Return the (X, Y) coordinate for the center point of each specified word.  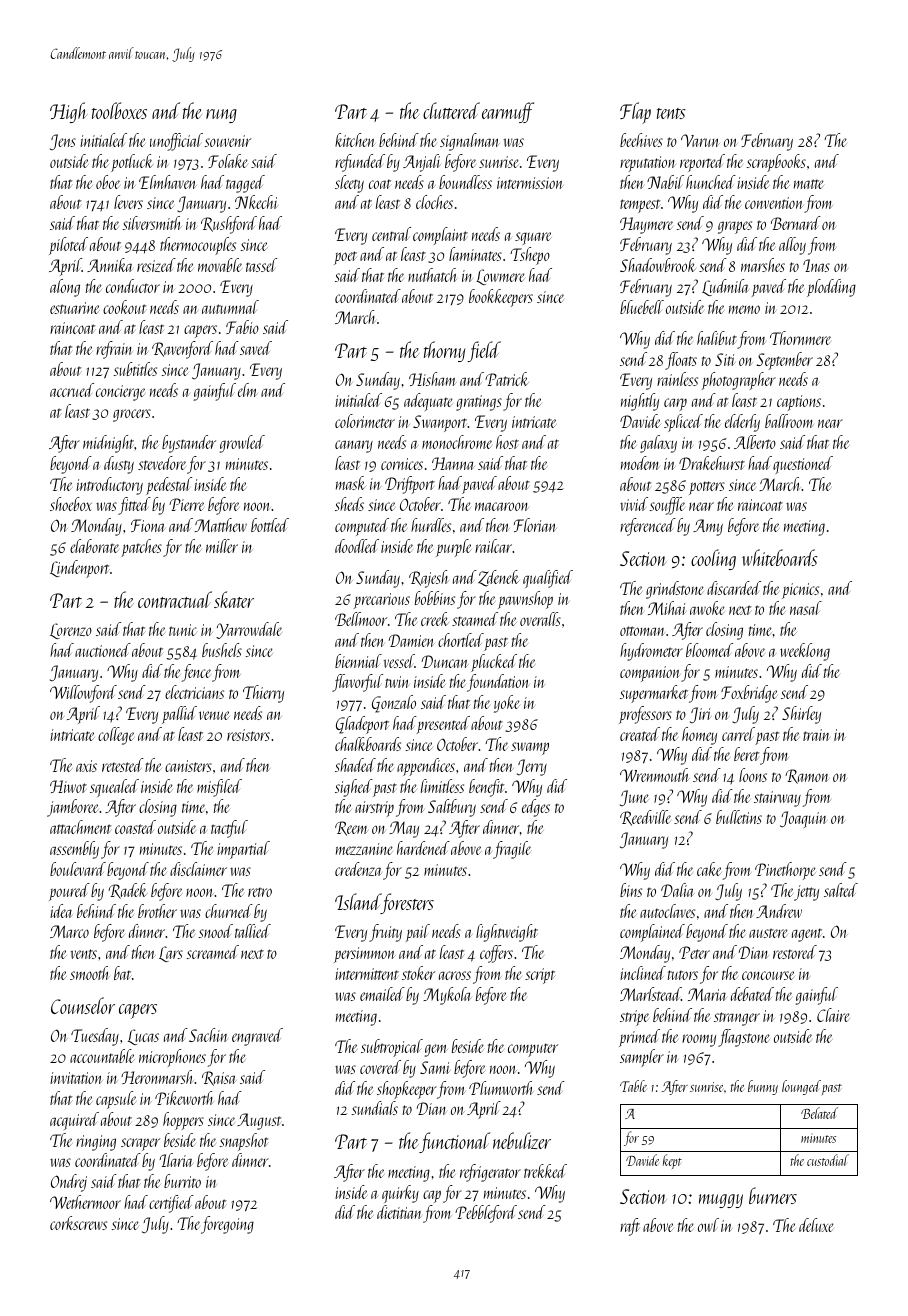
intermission (530, 183)
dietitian (399, 1212)
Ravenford (182, 350)
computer (533, 1050)
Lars (171, 954)
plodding (831, 288)
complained (652, 933)
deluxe (816, 1225)
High (68, 112)
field (484, 351)
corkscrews (78, 1223)
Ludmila (725, 287)
